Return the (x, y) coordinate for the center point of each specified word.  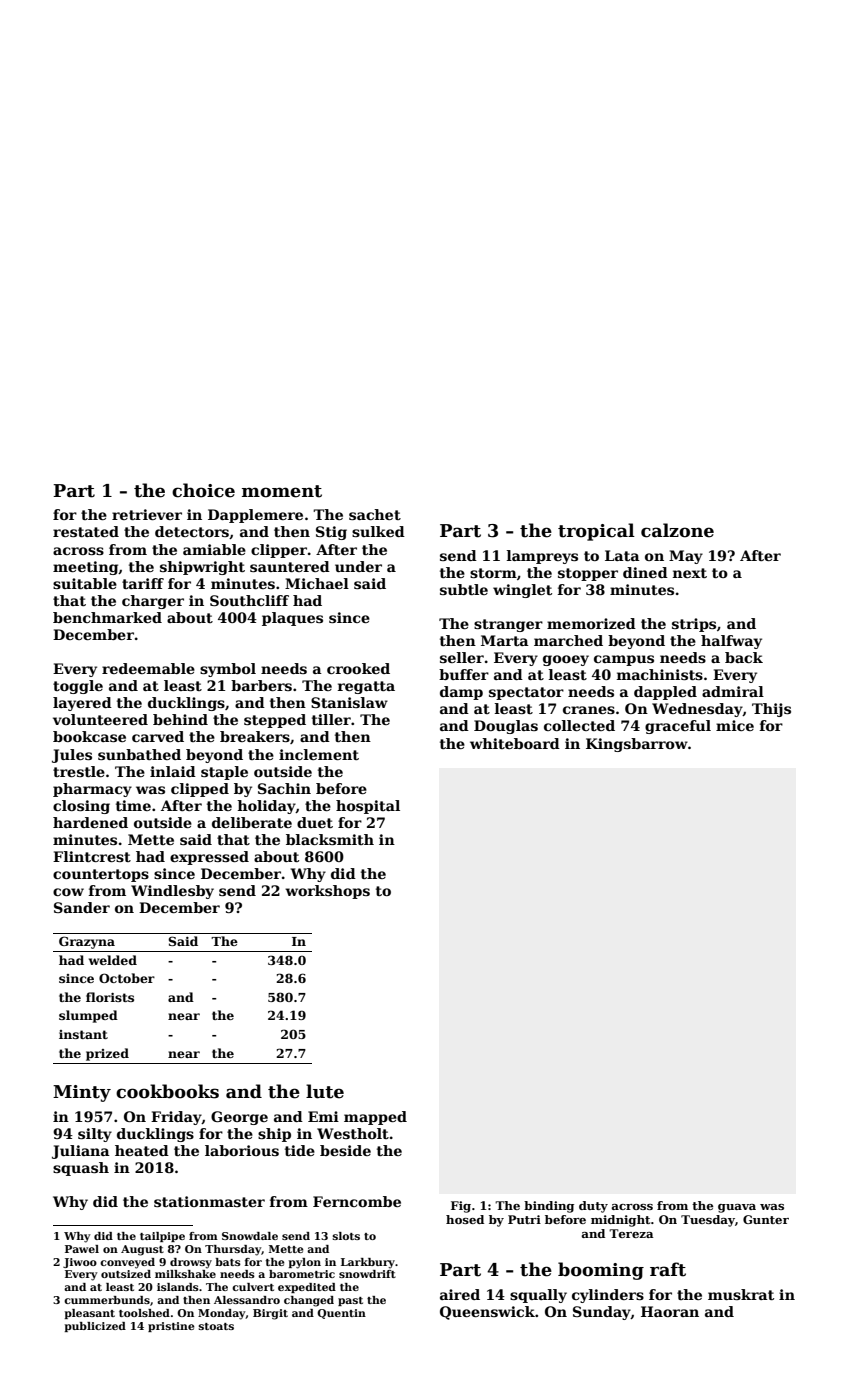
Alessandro (247, 1300)
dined (645, 572)
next (690, 573)
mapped (375, 1118)
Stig (331, 533)
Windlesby (172, 892)
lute (325, 1091)
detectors (192, 531)
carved (158, 736)
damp (461, 693)
